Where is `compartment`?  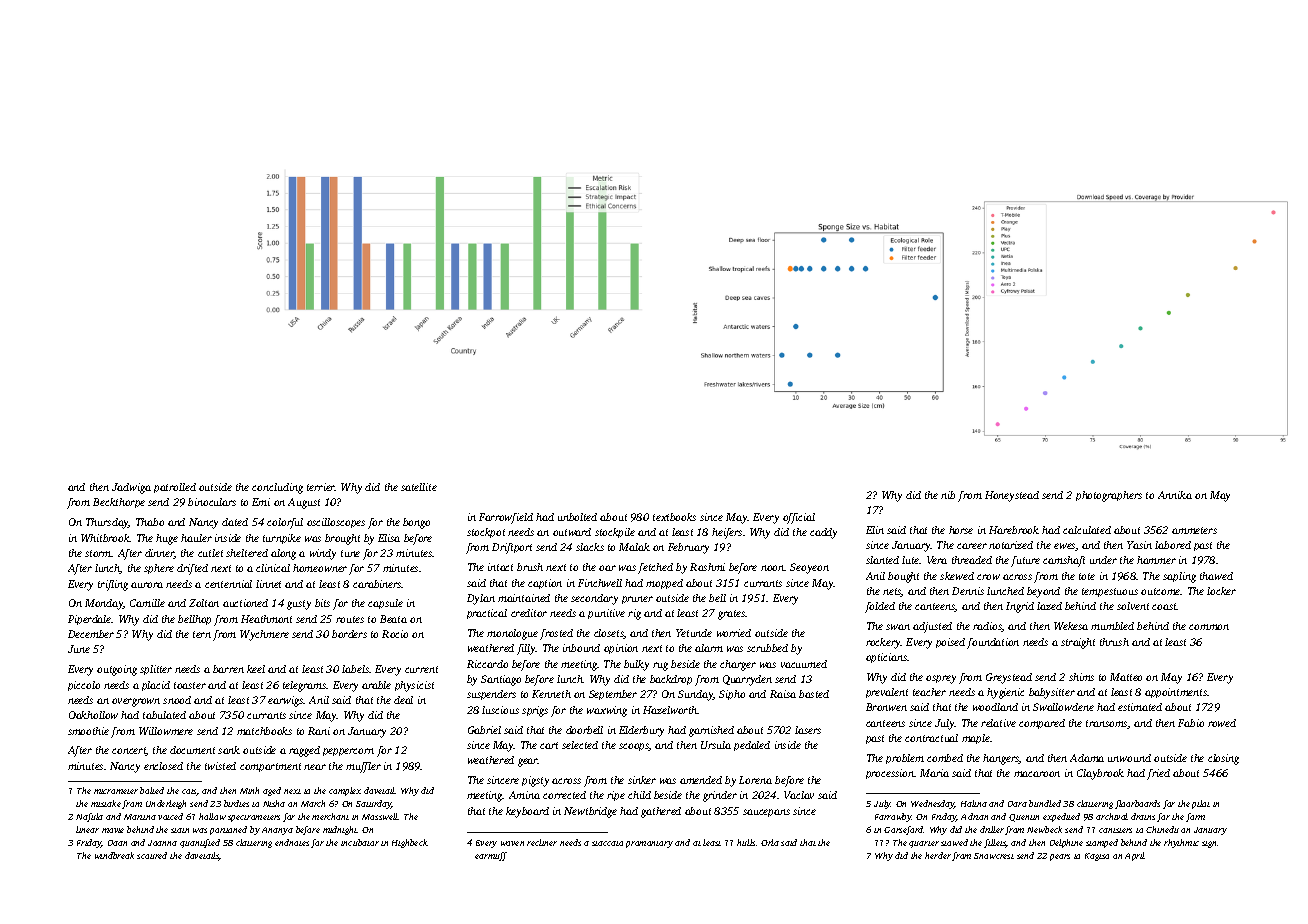
compartment is located at coordinates (270, 767).
